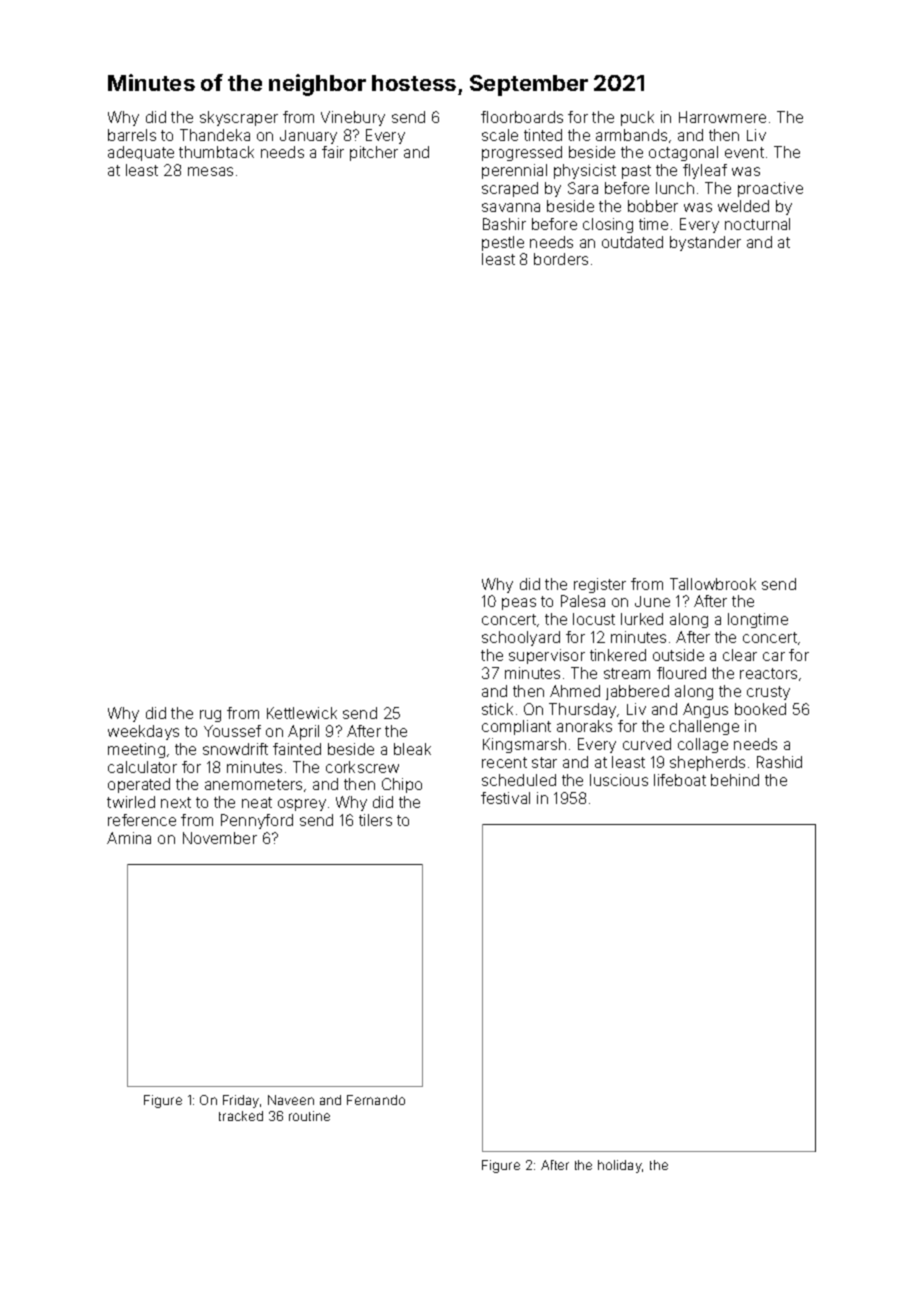  What do you see at coordinates (497, 709) in the document?
I see `stick` at bounding box center [497, 709].
